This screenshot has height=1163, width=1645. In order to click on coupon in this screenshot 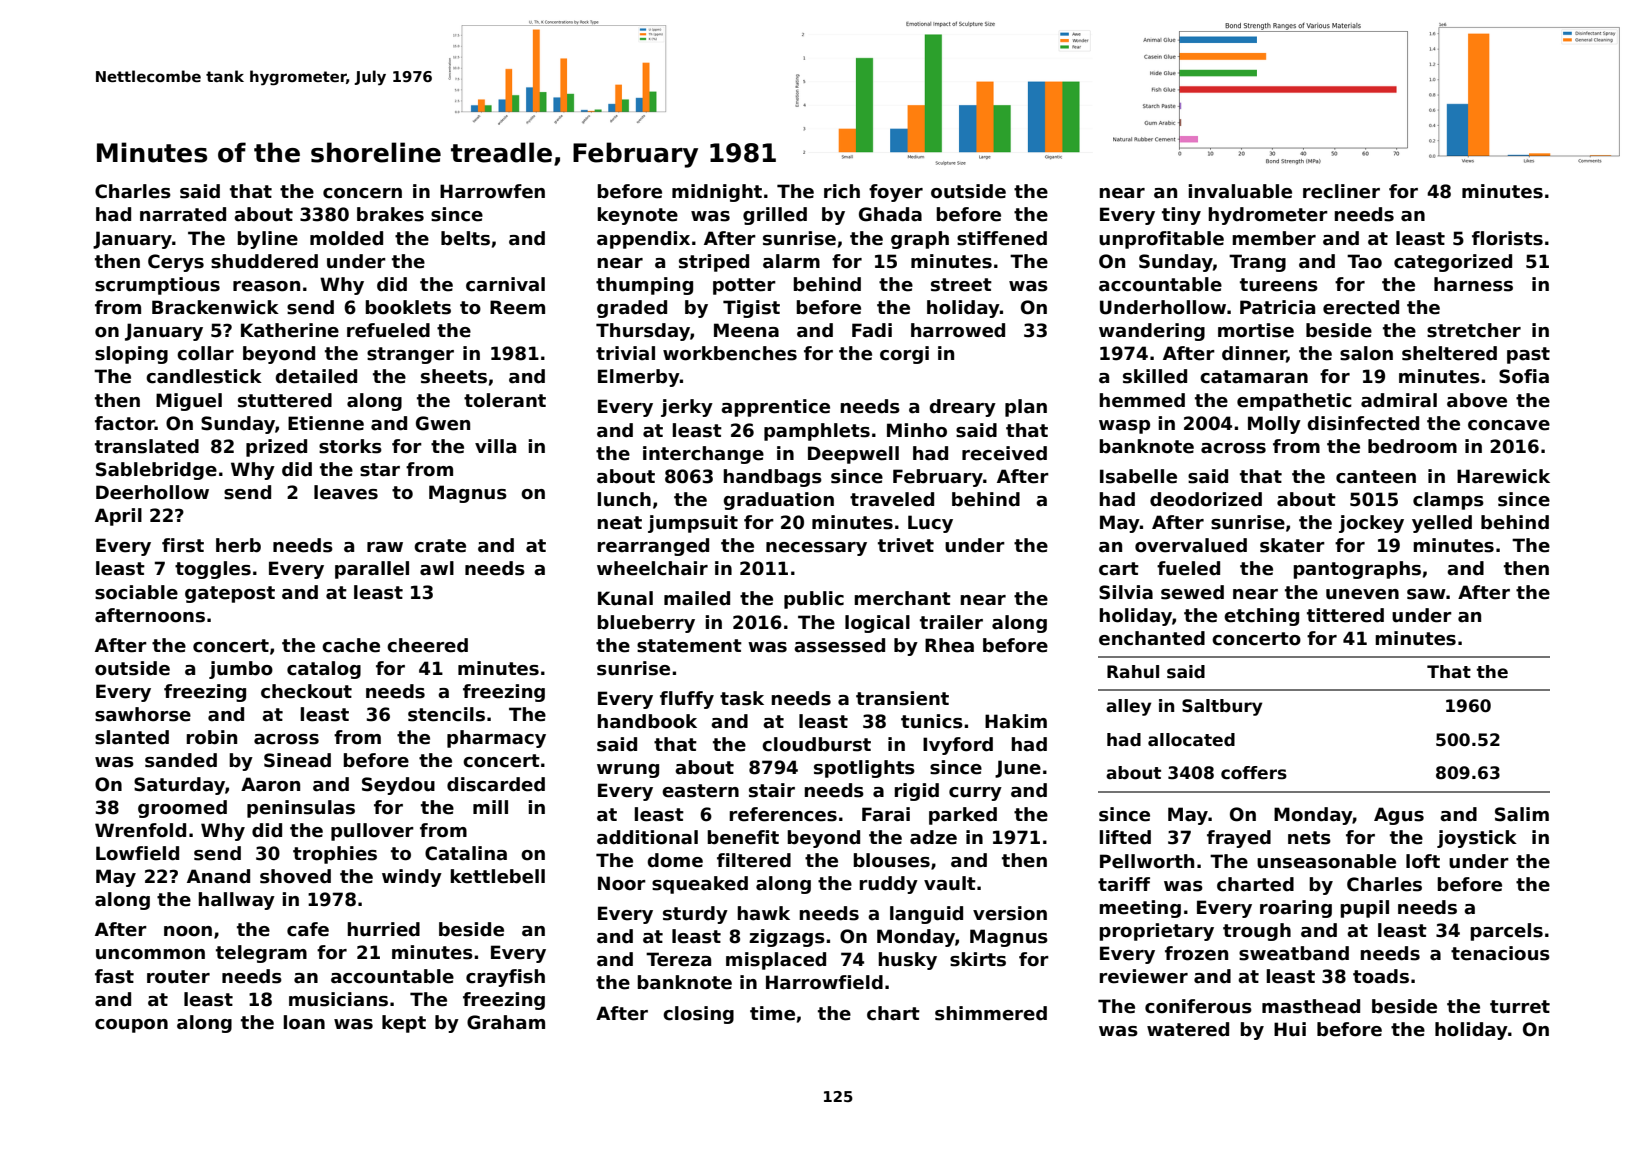, I will do `click(131, 1026)`.
